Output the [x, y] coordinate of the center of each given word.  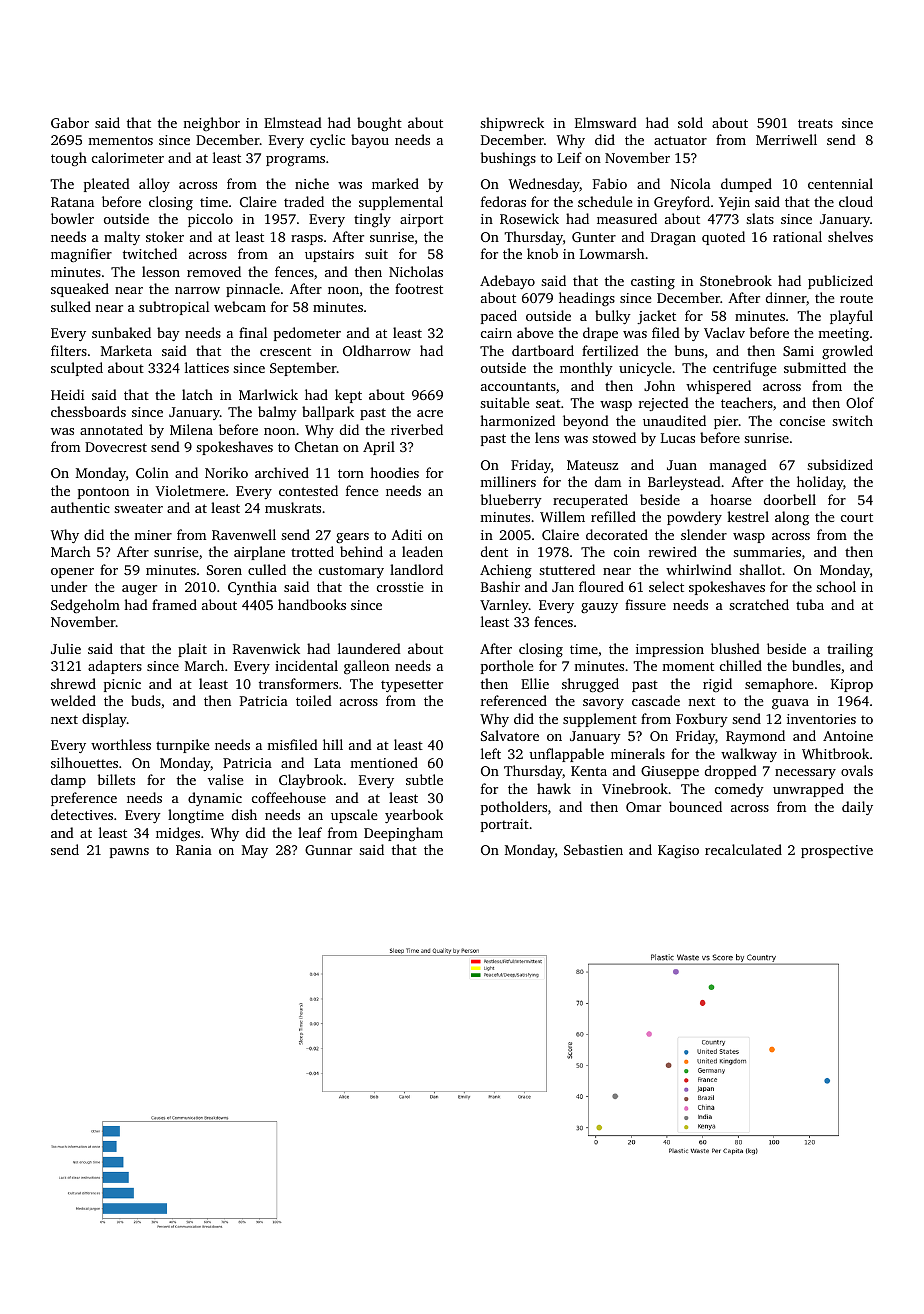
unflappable [566, 755]
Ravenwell [244, 534]
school [836, 586]
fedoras [503, 201]
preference [84, 799]
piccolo [210, 220]
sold [690, 122]
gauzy [599, 608]
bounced [695, 806]
